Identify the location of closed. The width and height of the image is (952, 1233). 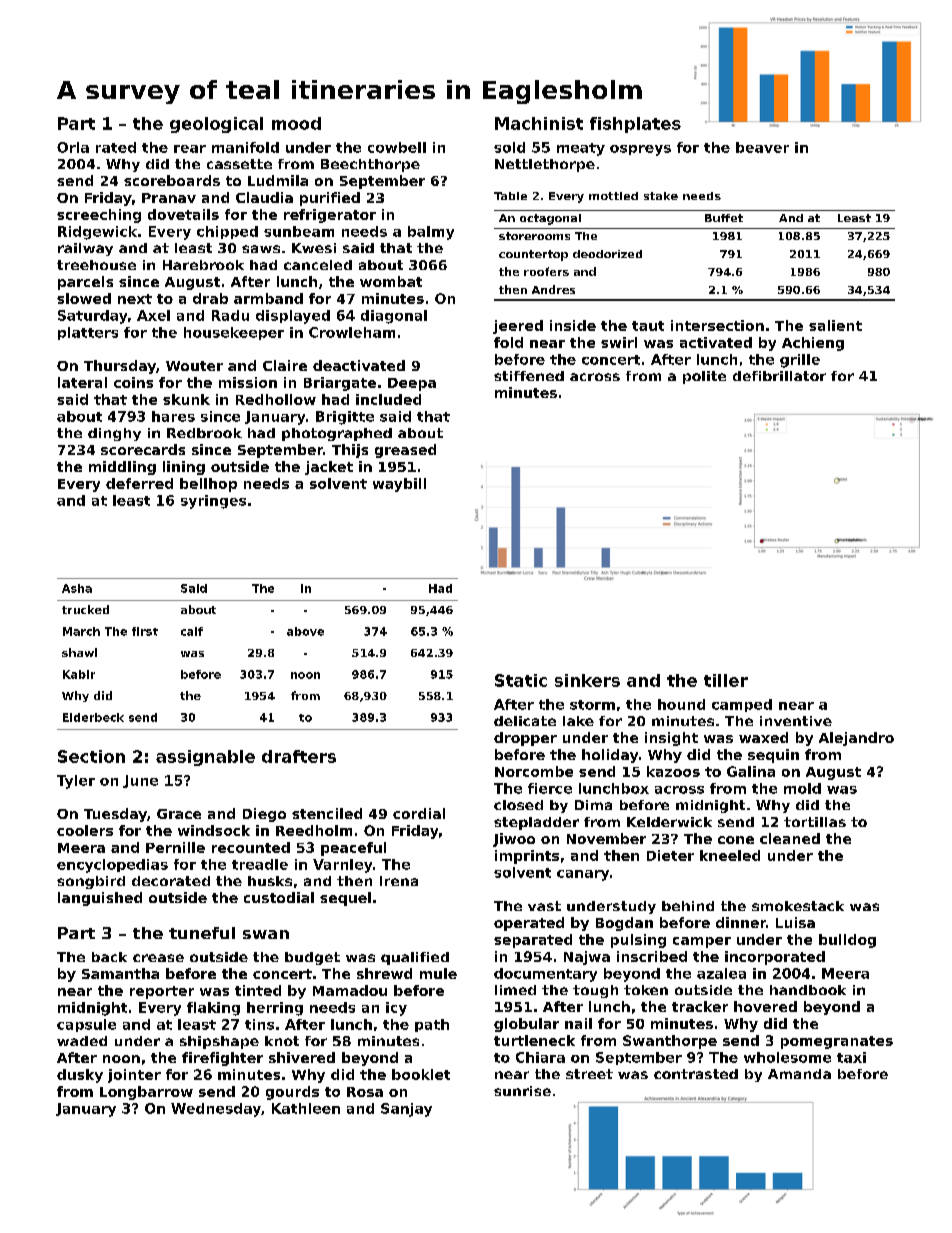
(518, 805).
